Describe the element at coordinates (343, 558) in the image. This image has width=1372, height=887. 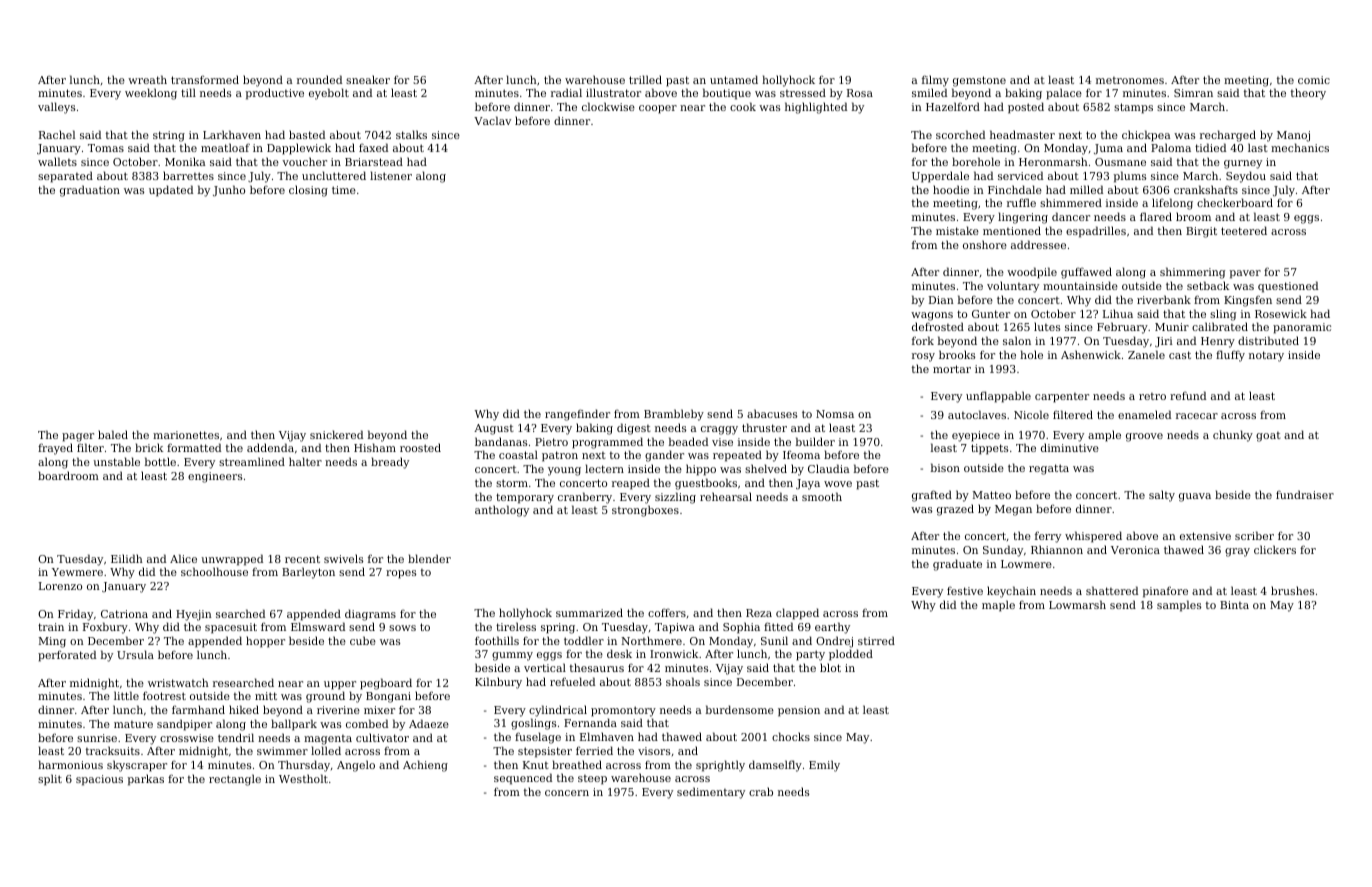
I see `swivels` at that location.
